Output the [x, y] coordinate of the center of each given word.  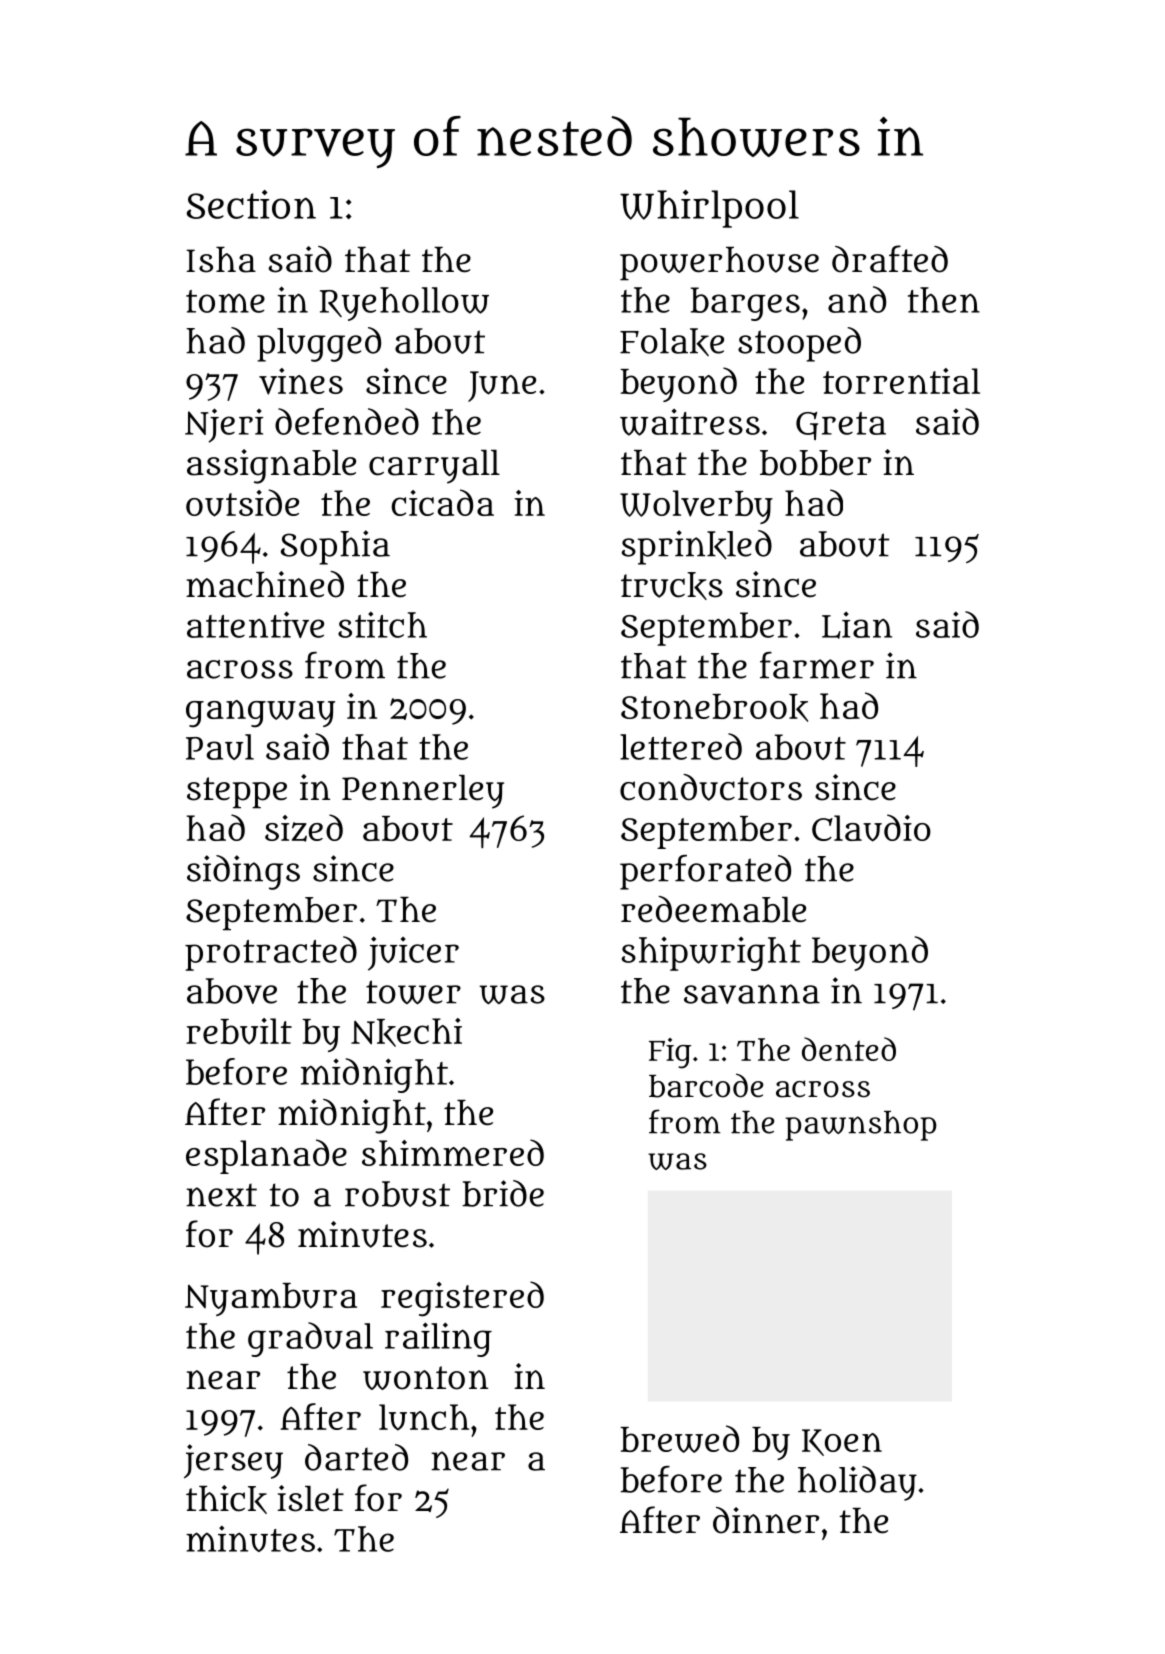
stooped [799, 344]
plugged [319, 344]
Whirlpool [709, 209]
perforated [705, 872]
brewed [679, 1439]
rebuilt [239, 1031]
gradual [310, 1339]
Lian [857, 625]
